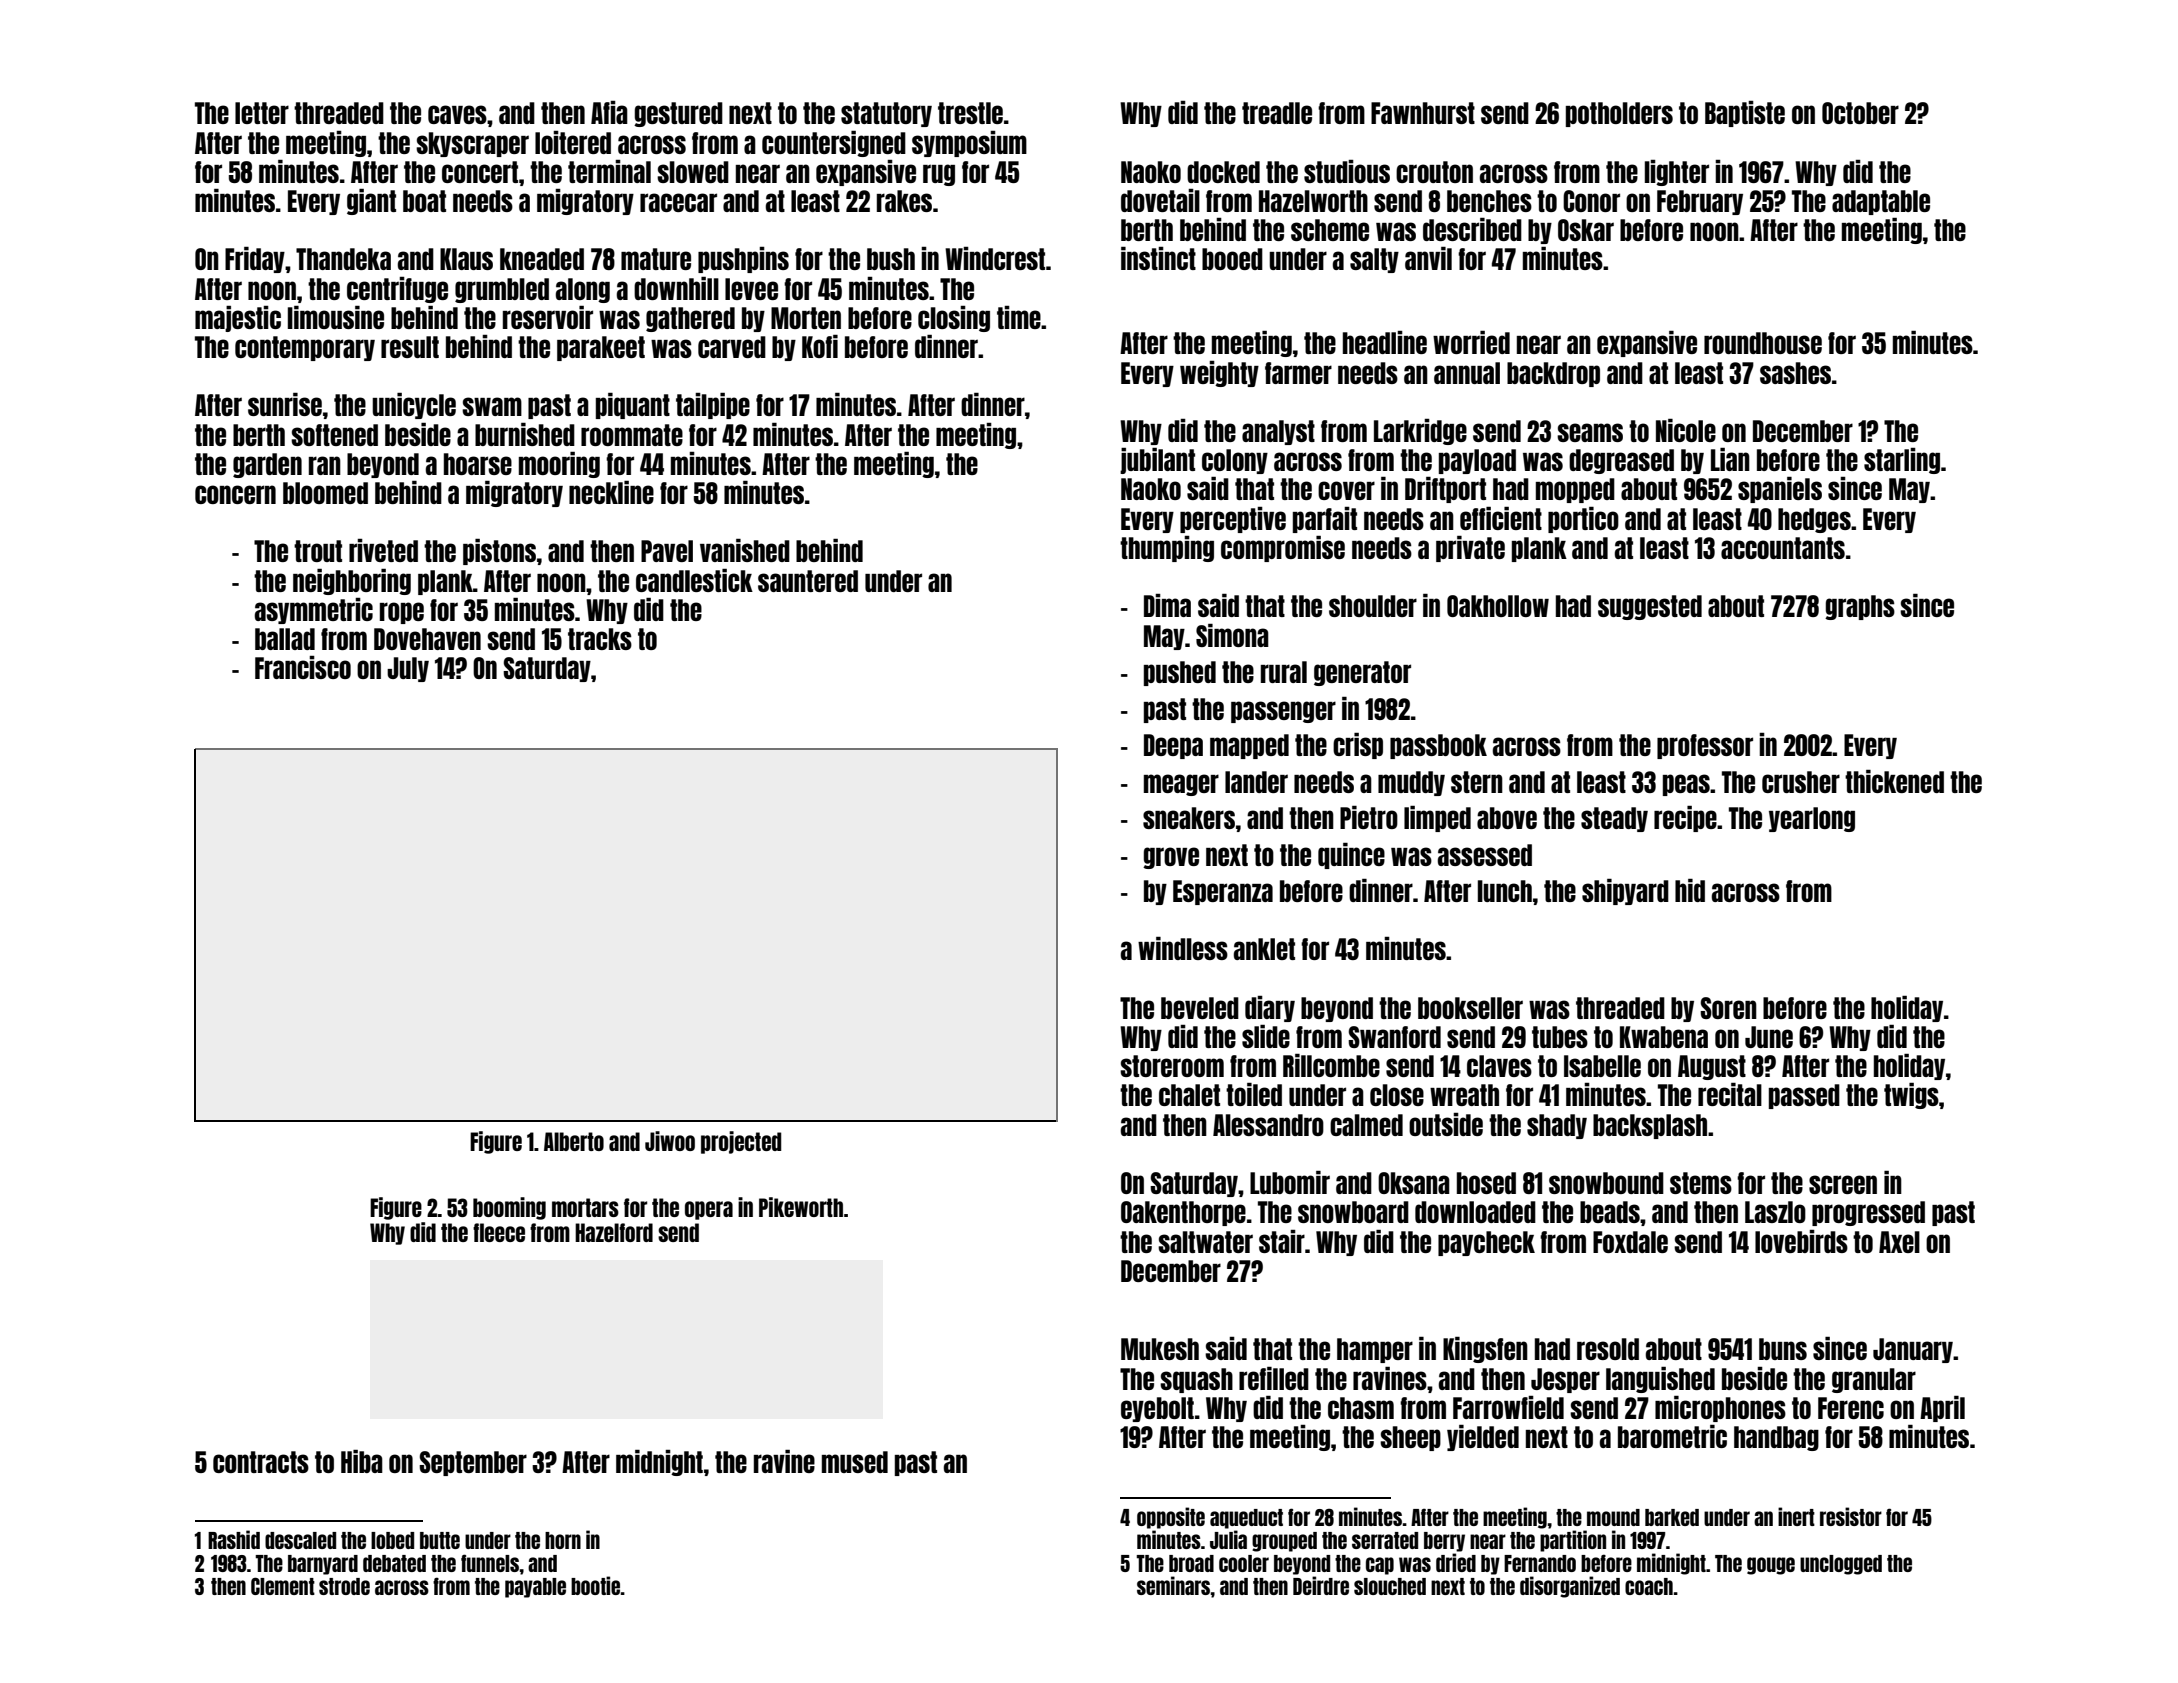 Image resolution: width=2178 pixels, height=1683 pixels. Describe the element at coordinates (667, 551) in the screenshot. I see `Pavel` at that location.
